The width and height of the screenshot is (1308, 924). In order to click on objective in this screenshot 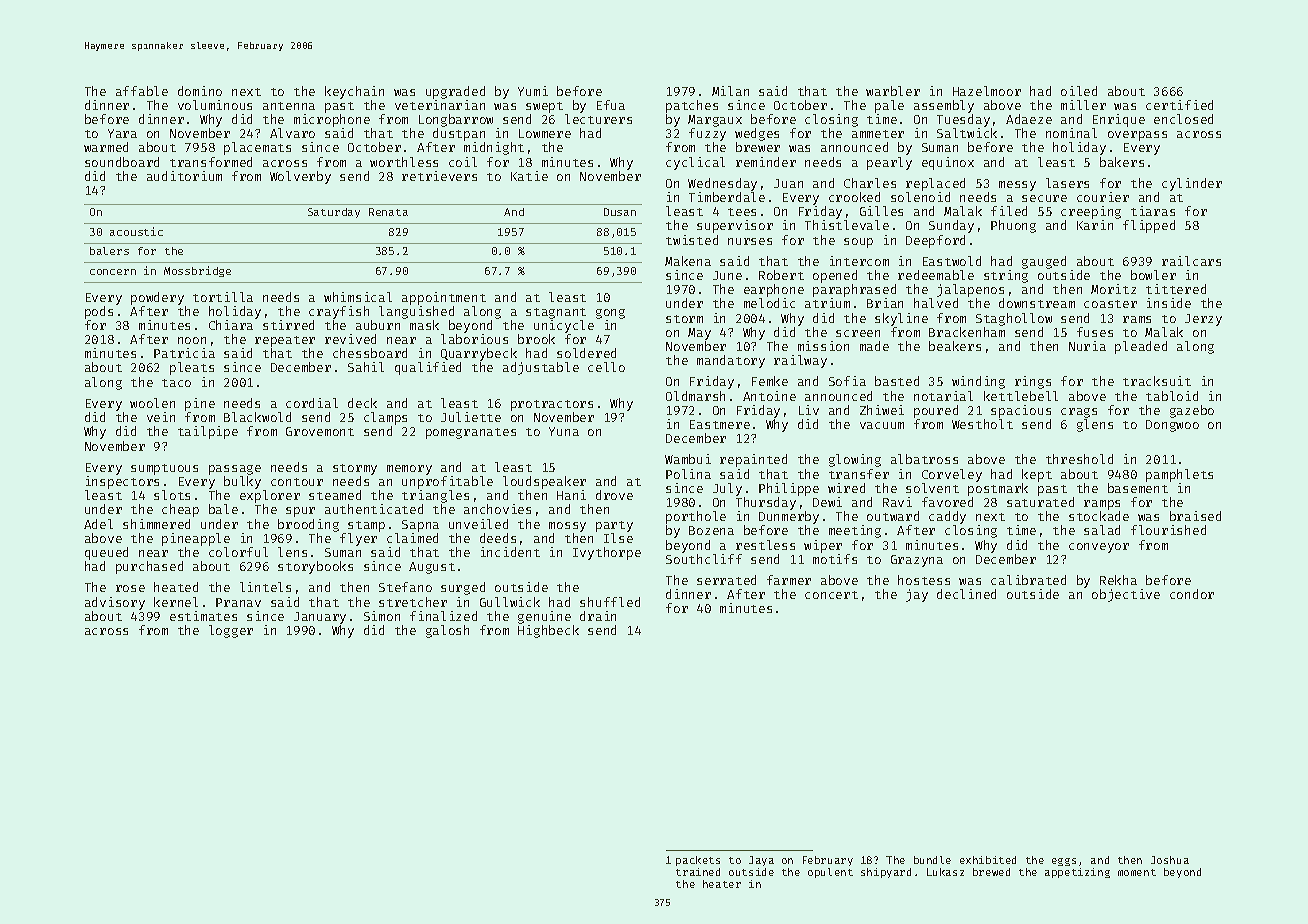, I will do `click(1126, 595)`.
